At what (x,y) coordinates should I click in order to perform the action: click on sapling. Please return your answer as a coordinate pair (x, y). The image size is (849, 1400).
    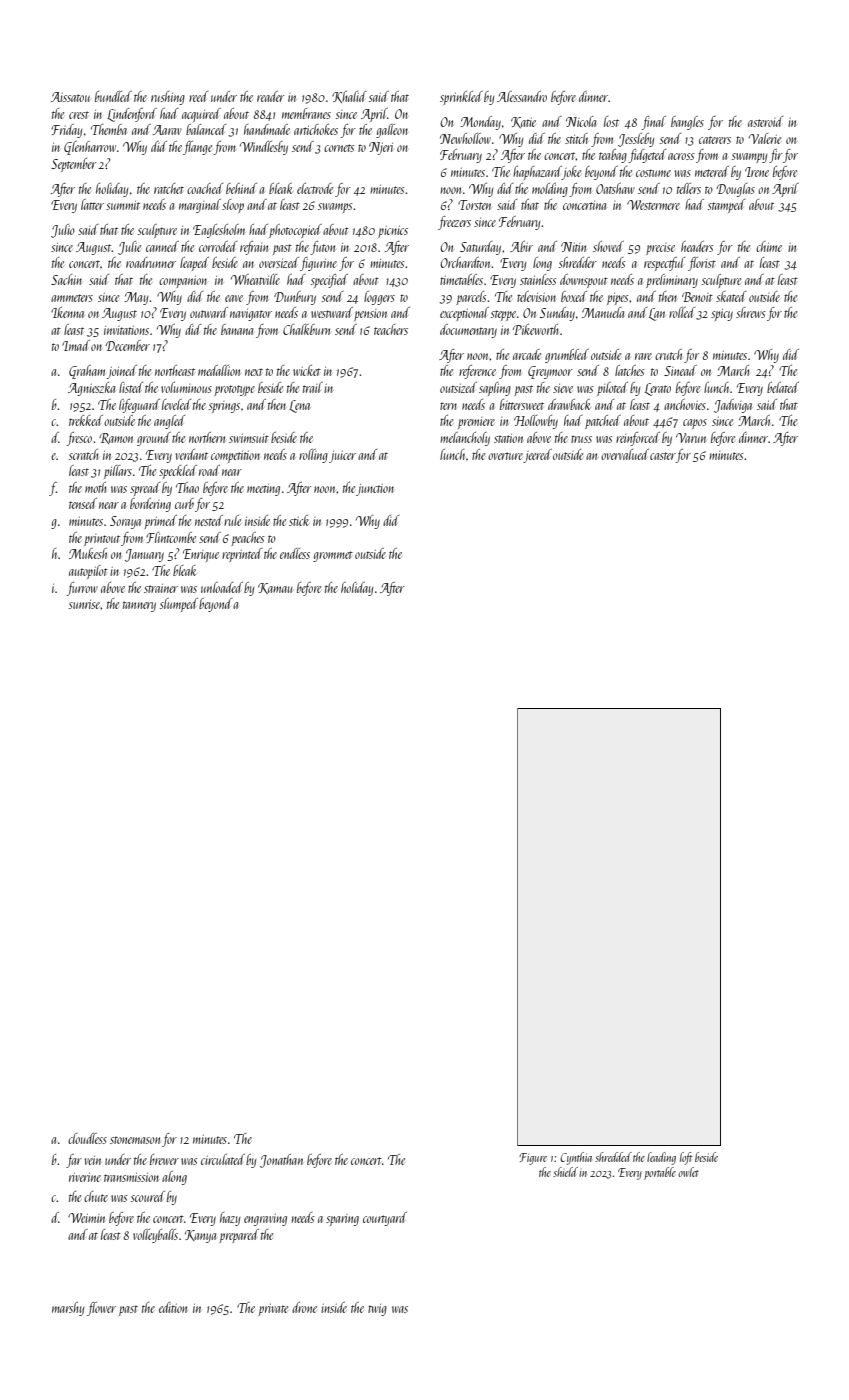
    Looking at the image, I should click on (495, 389).
